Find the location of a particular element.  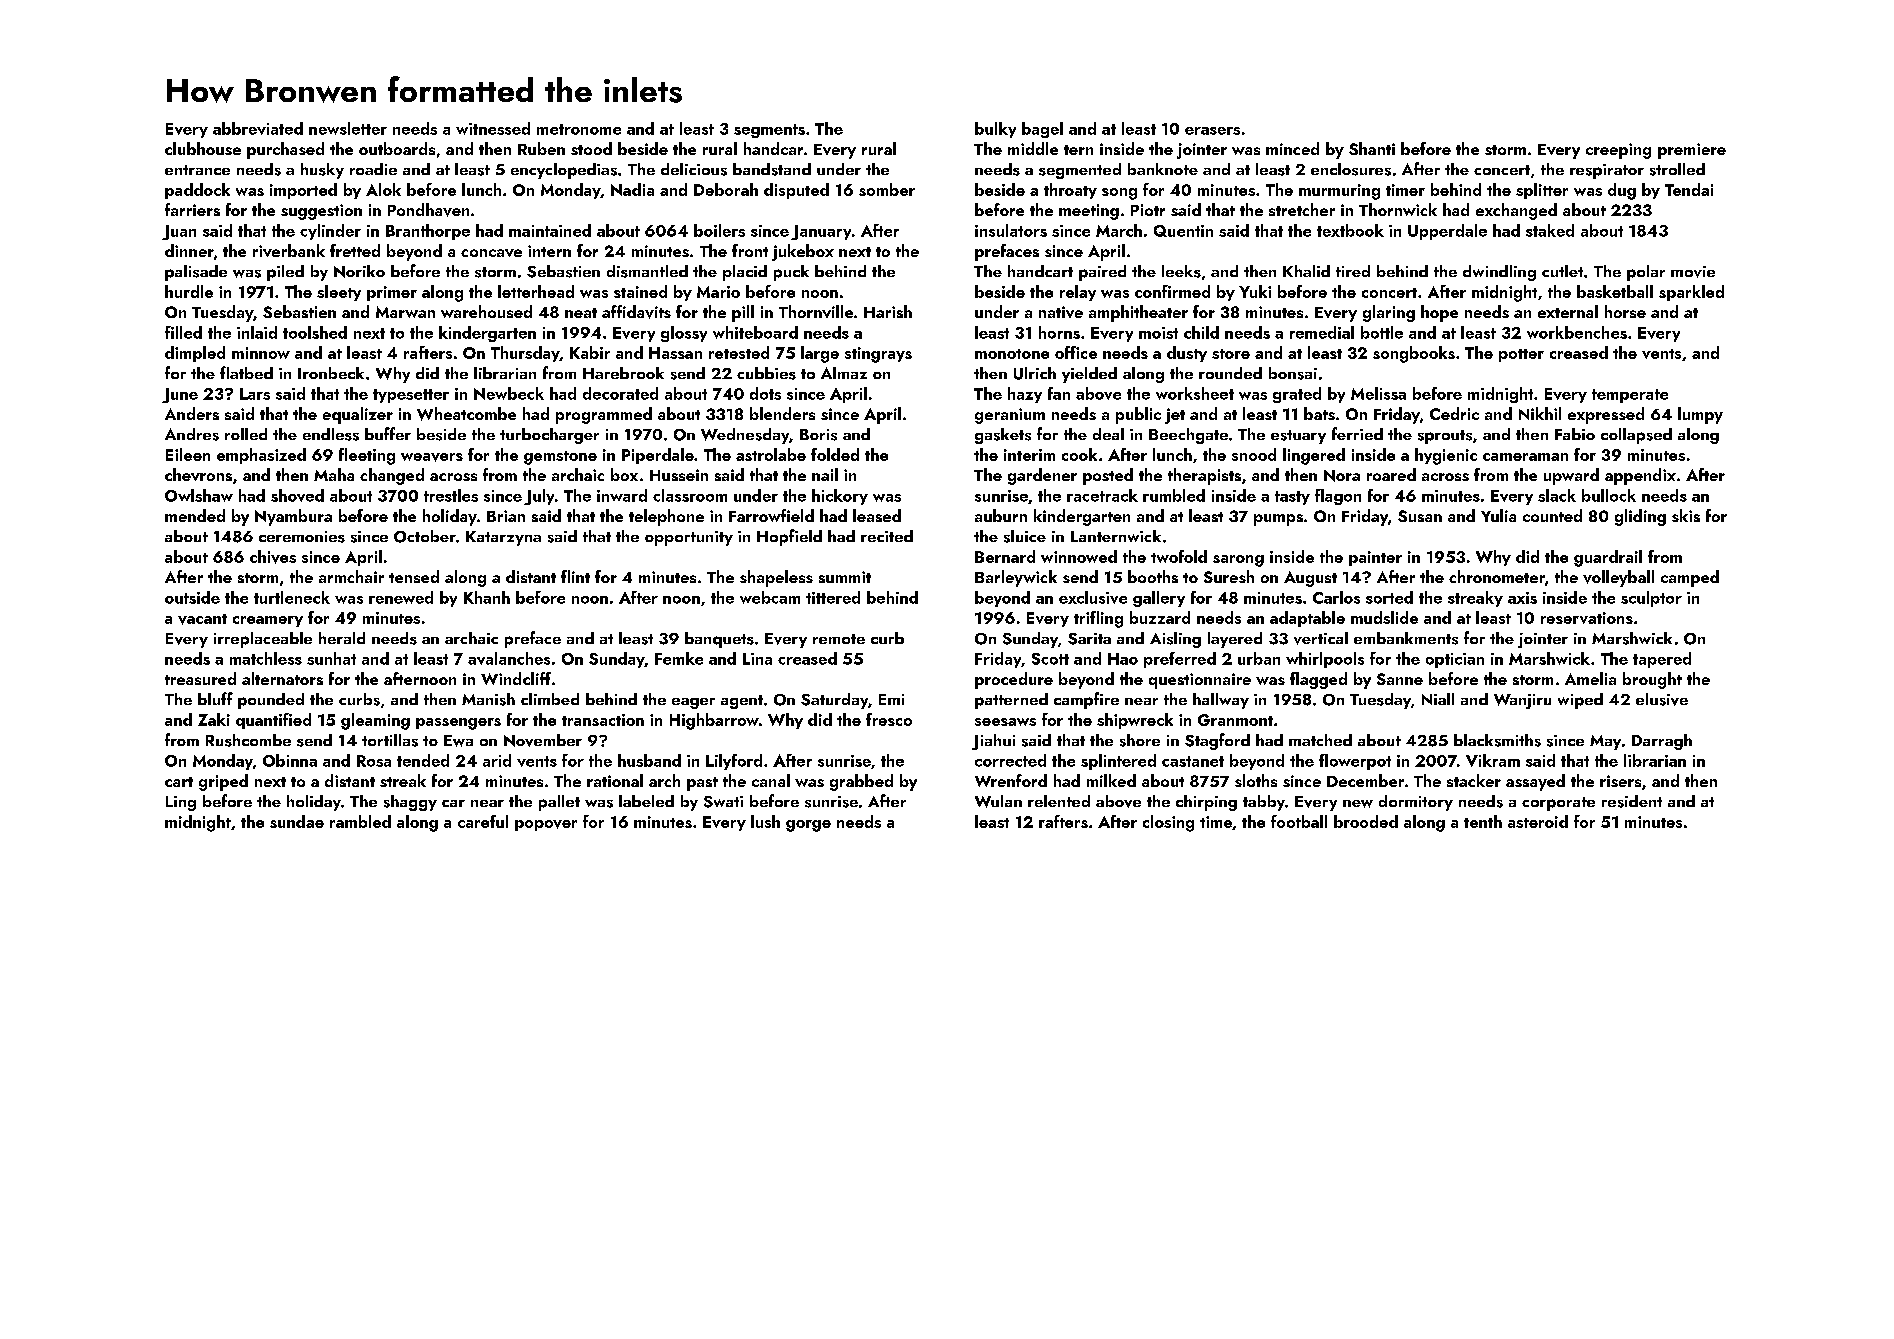

Lina is located at coordinates (757, 659).
